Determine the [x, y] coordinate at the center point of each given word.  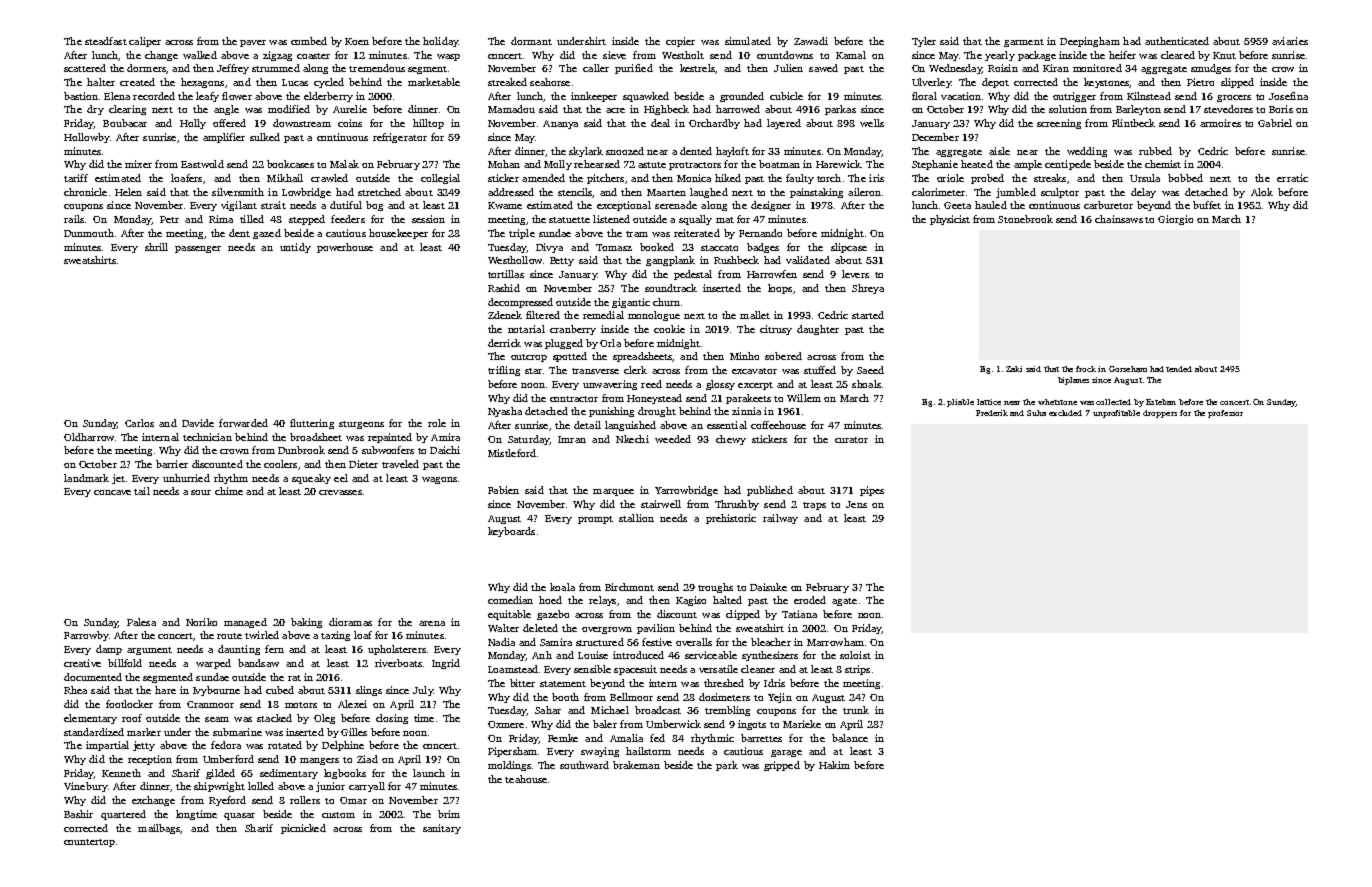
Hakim [834, 765]
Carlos [139, 423]
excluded [1065, 413]
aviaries [1290, 41]
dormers [146, 68]
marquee [613, 492]
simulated [748, 41]
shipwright [219, 787]
